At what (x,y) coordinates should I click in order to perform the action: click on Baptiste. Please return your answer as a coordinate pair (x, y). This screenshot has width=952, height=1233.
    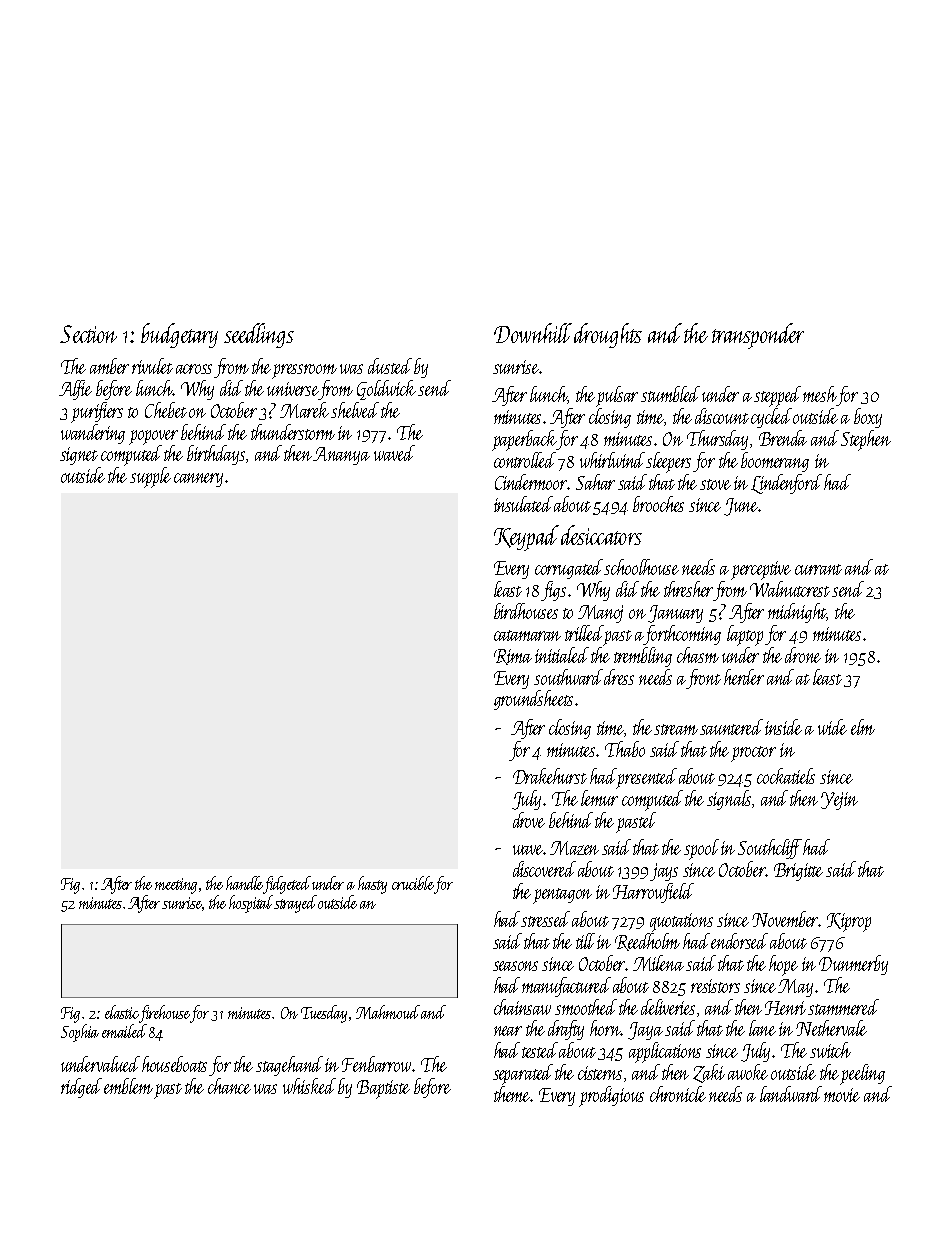
    Looking at the image, I should click on (383, 1089).
